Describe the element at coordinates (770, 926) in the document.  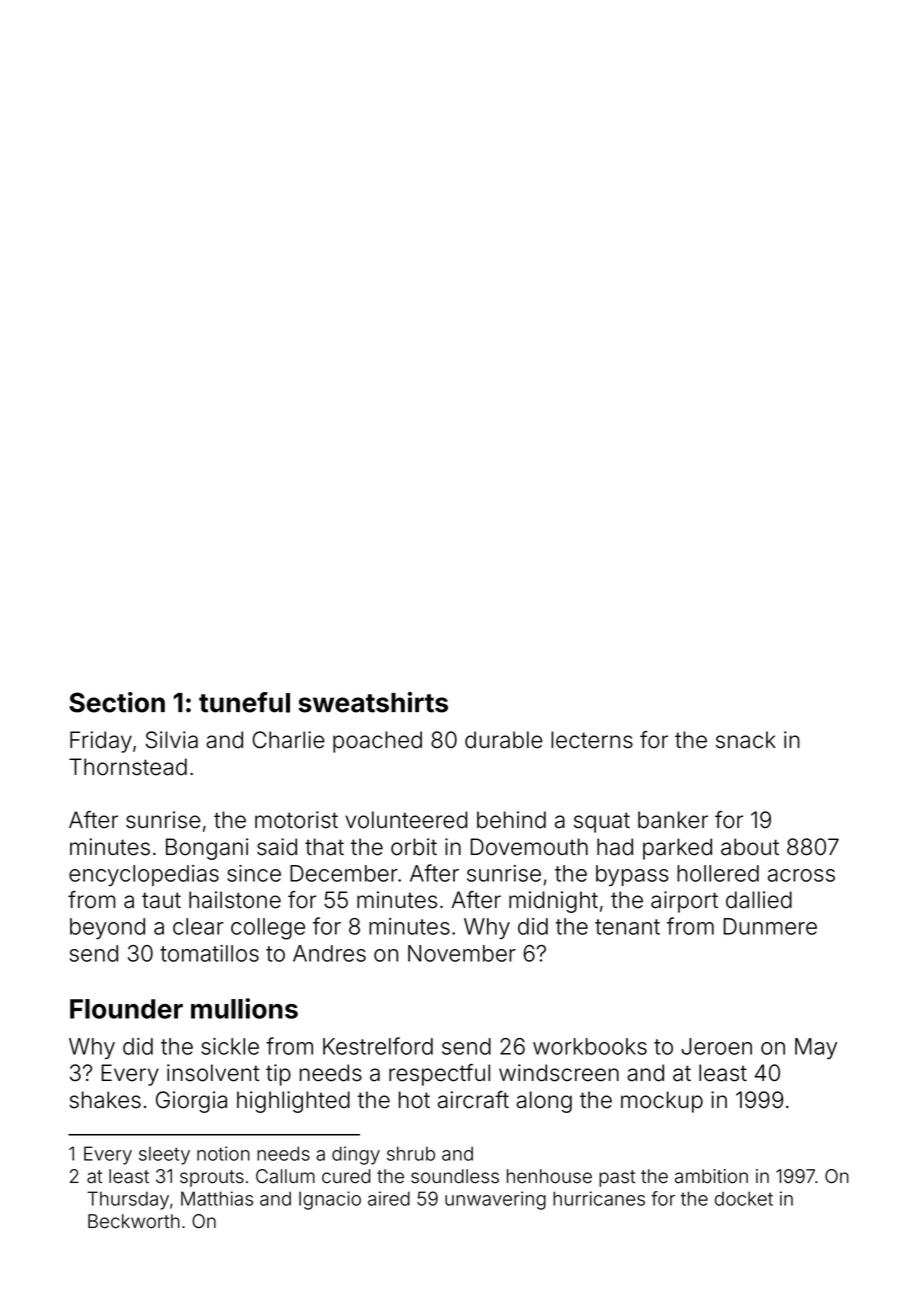
I see `Dunmere` at that location.
